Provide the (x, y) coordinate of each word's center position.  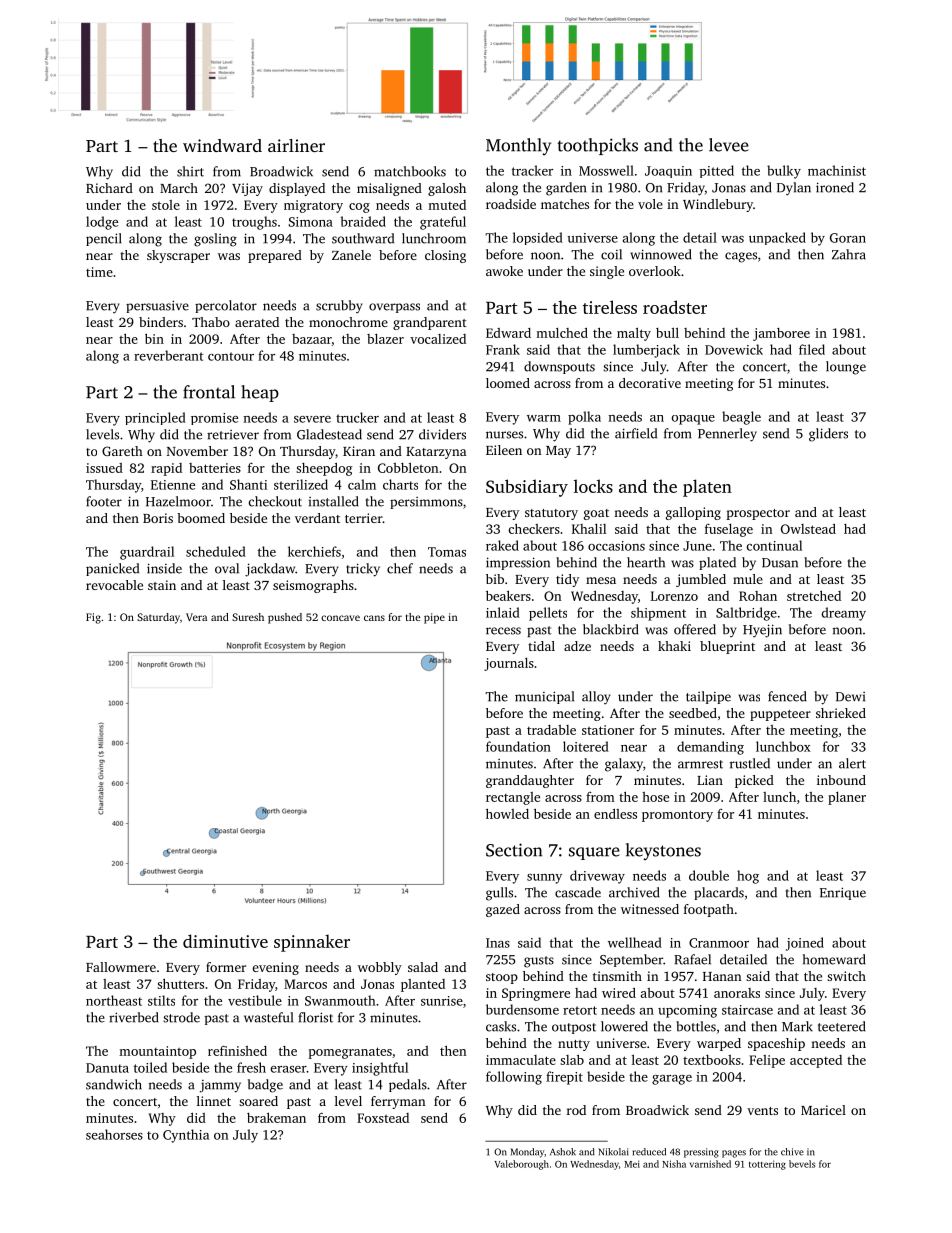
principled (155, 418)
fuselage (729, 530)
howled (507, 813)
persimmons (426, 503)
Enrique (843, 893)
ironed (835, 187)
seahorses (114, 1134)
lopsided (538, 238)
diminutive (225, 941)
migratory (313, 206)
